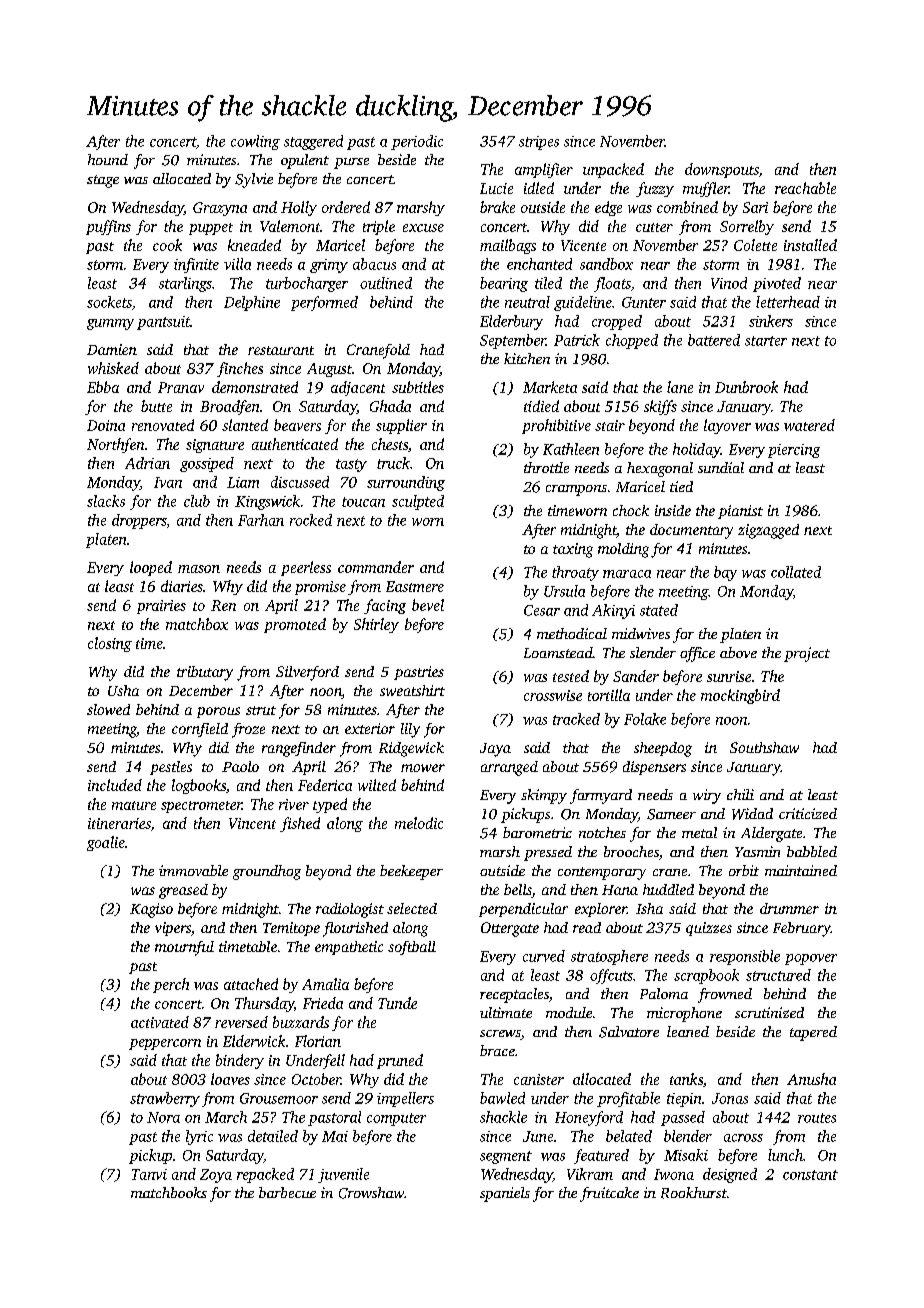  I want to click on froze, so click(248, 730).
